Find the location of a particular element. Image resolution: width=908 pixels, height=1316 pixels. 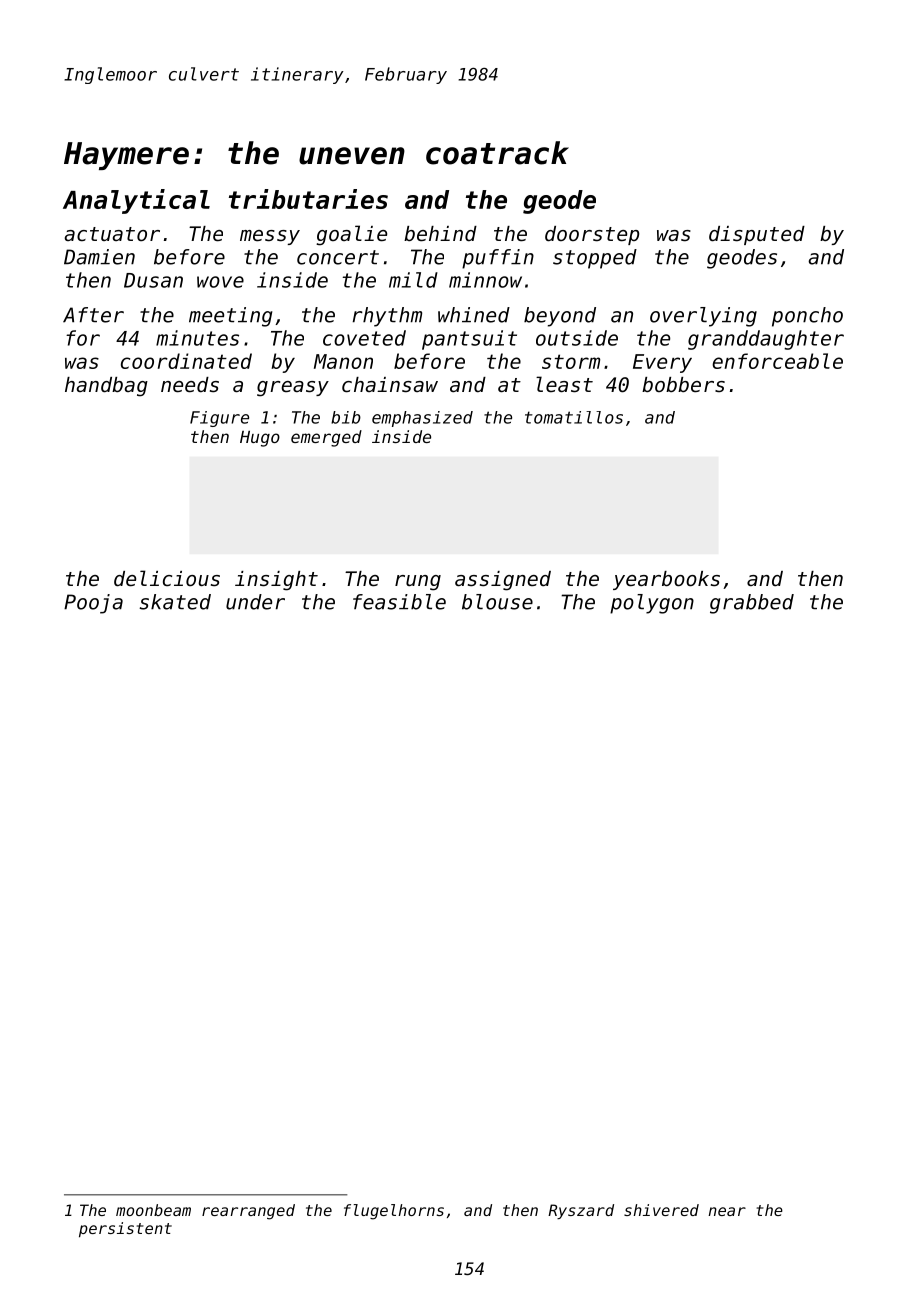

actuator is located at coordinates (112, 234).
